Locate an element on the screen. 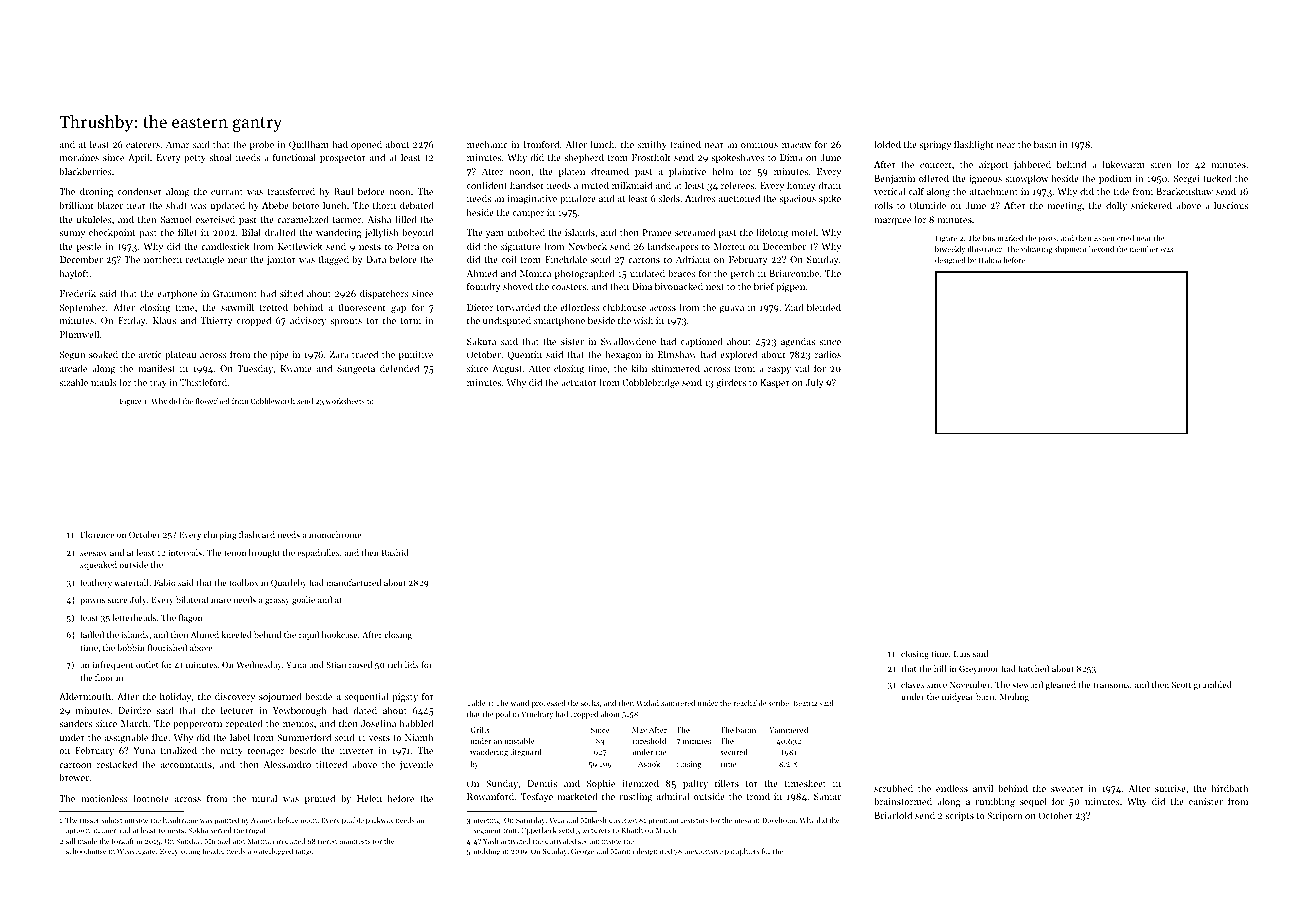  caterers is located at coordinates (143, 145).
